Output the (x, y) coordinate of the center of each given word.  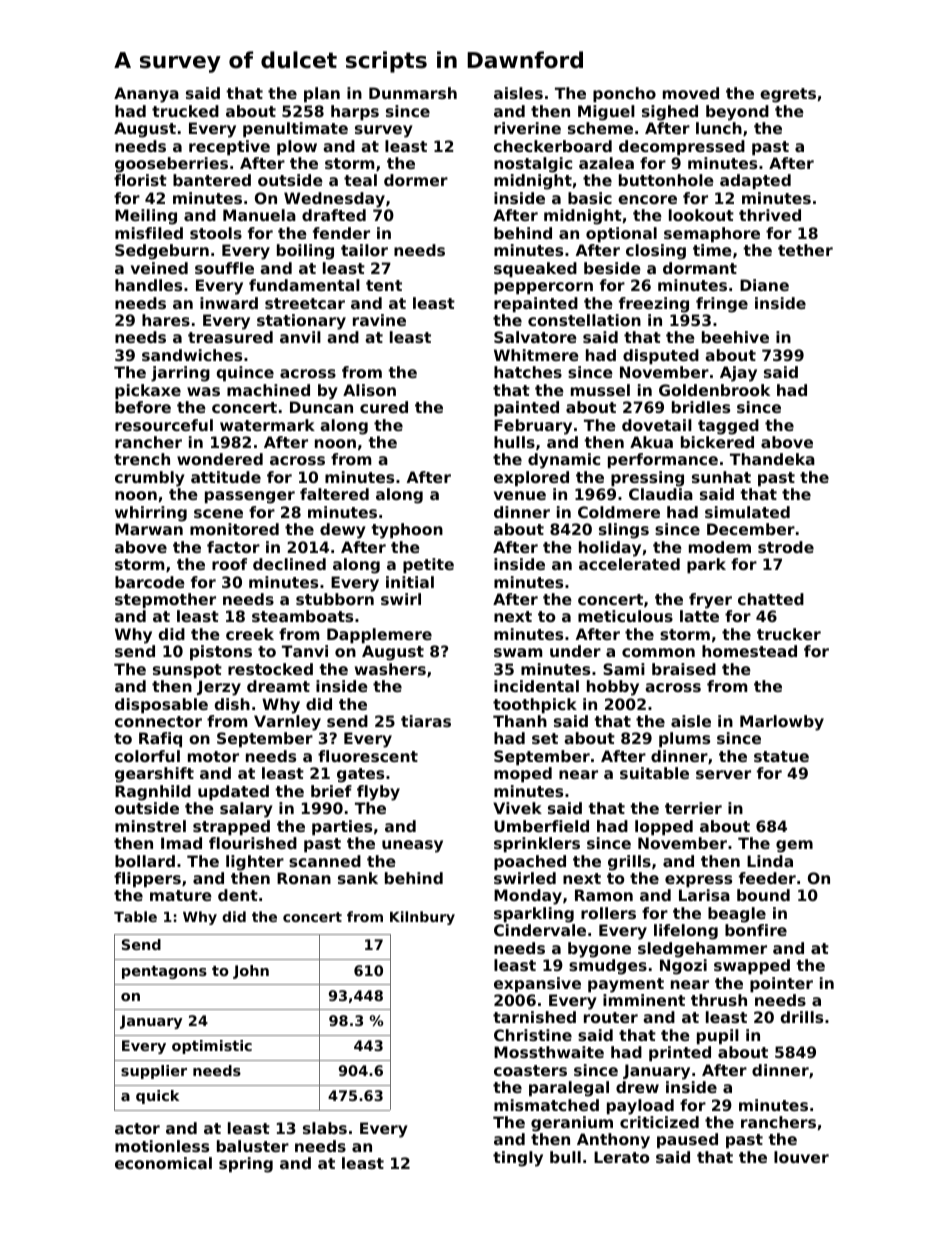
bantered (212, 180)
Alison (369, 390)
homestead (749, 651)
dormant (700, 268)
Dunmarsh (413, 93)
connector (158, 721)
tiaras (426, 721)
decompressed (682, 147)
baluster (253, 1146)
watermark (267, 425)
